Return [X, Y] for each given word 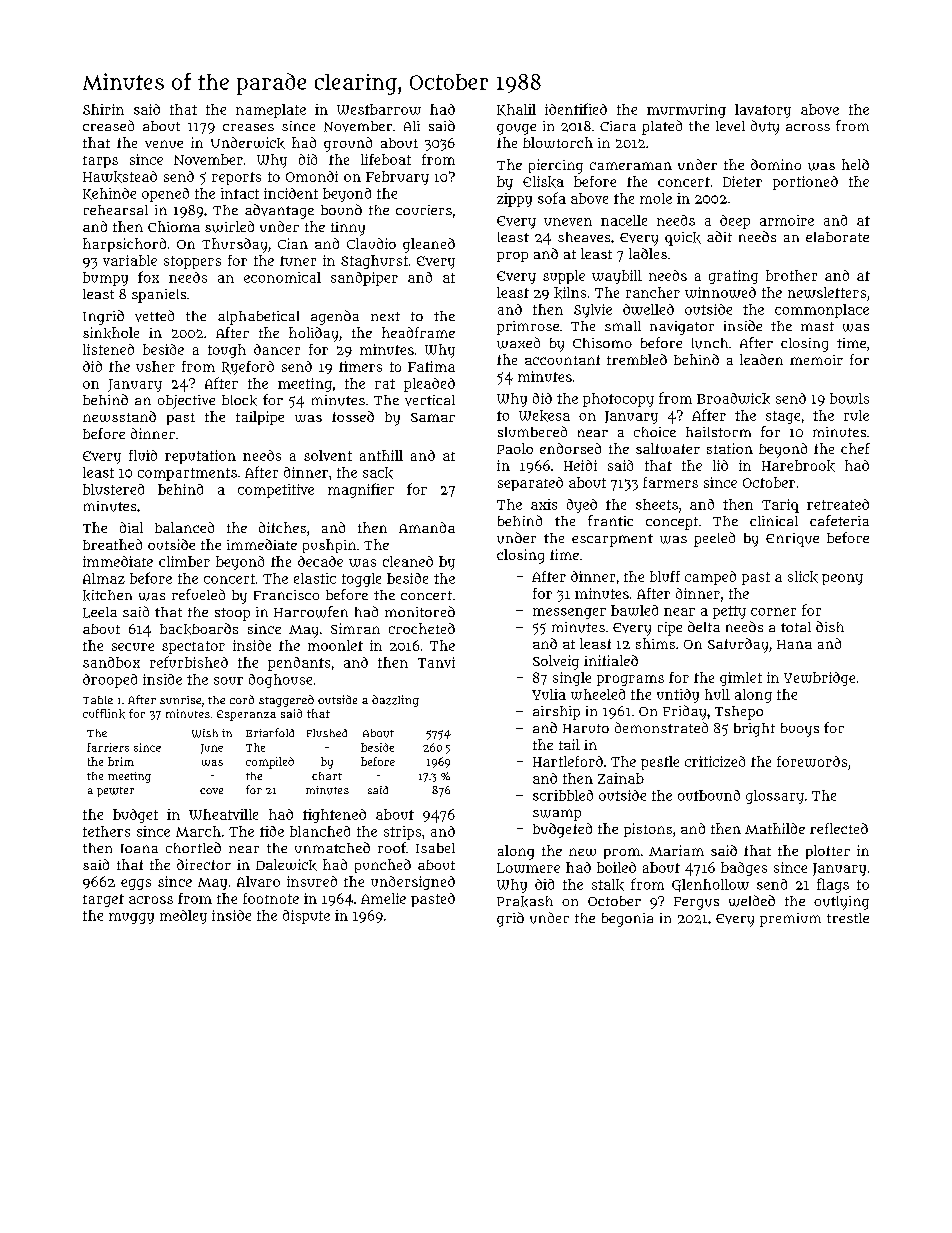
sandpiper [364, 279]
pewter [115, 792]
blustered [113, 489]
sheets [657, 504]
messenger [569, 613]
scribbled [563, 795]
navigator [682, 328]
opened [165, 195]
